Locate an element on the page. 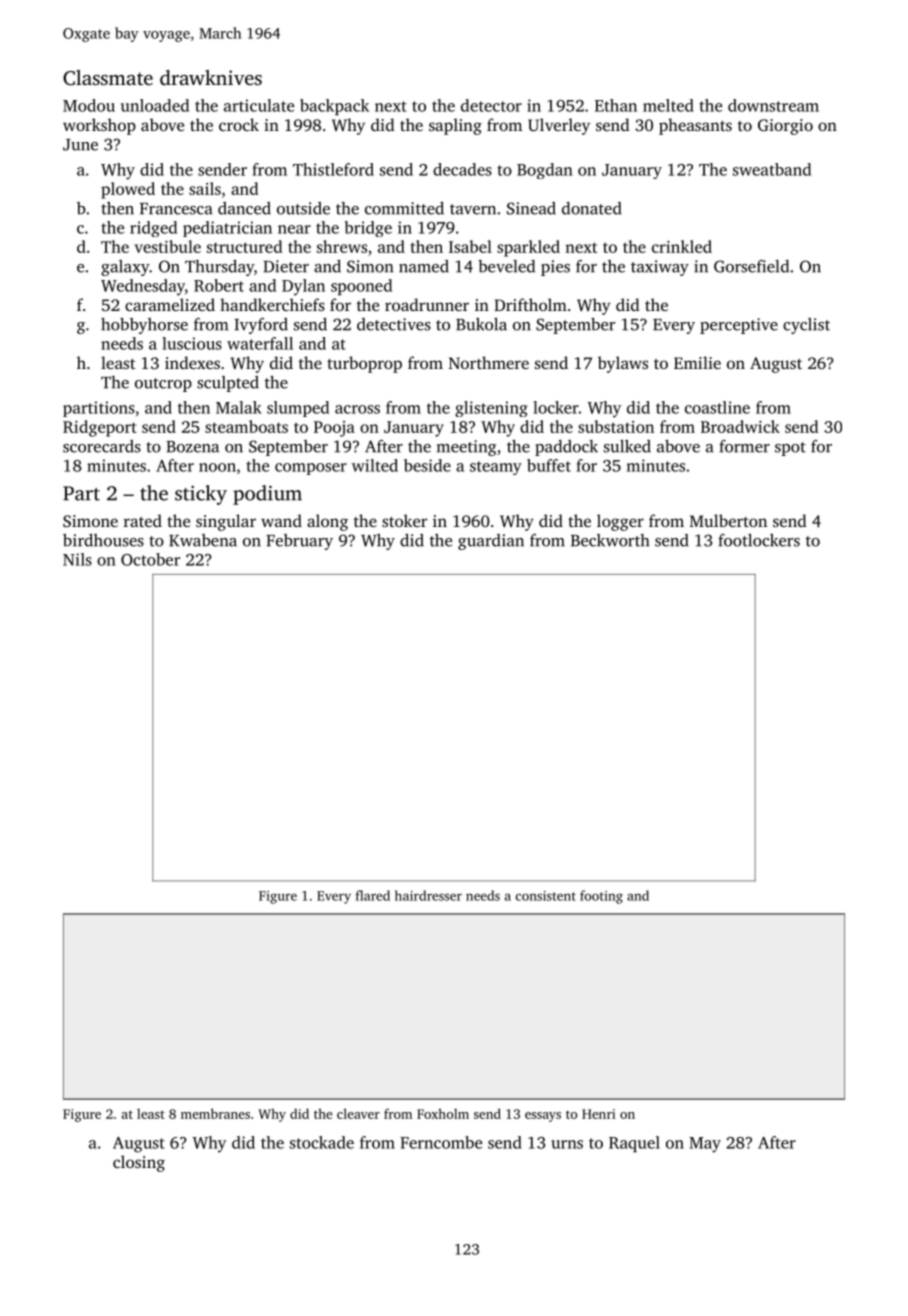 Image resolution: width=908 pixels, height=1316 pixels. October is located at coordinates (150, 559).
